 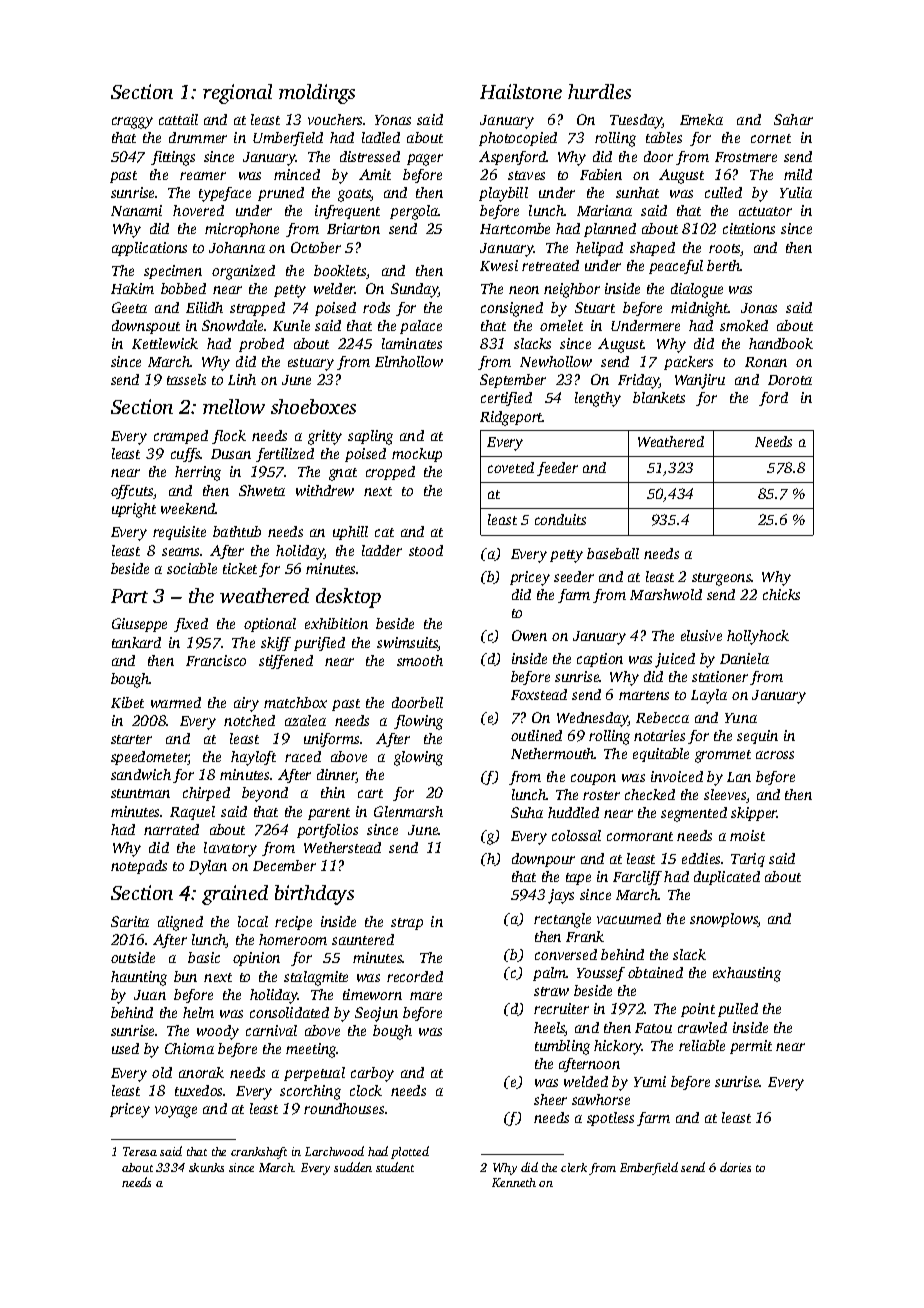 I want to click on woody, so click(x=218, y=1032).
